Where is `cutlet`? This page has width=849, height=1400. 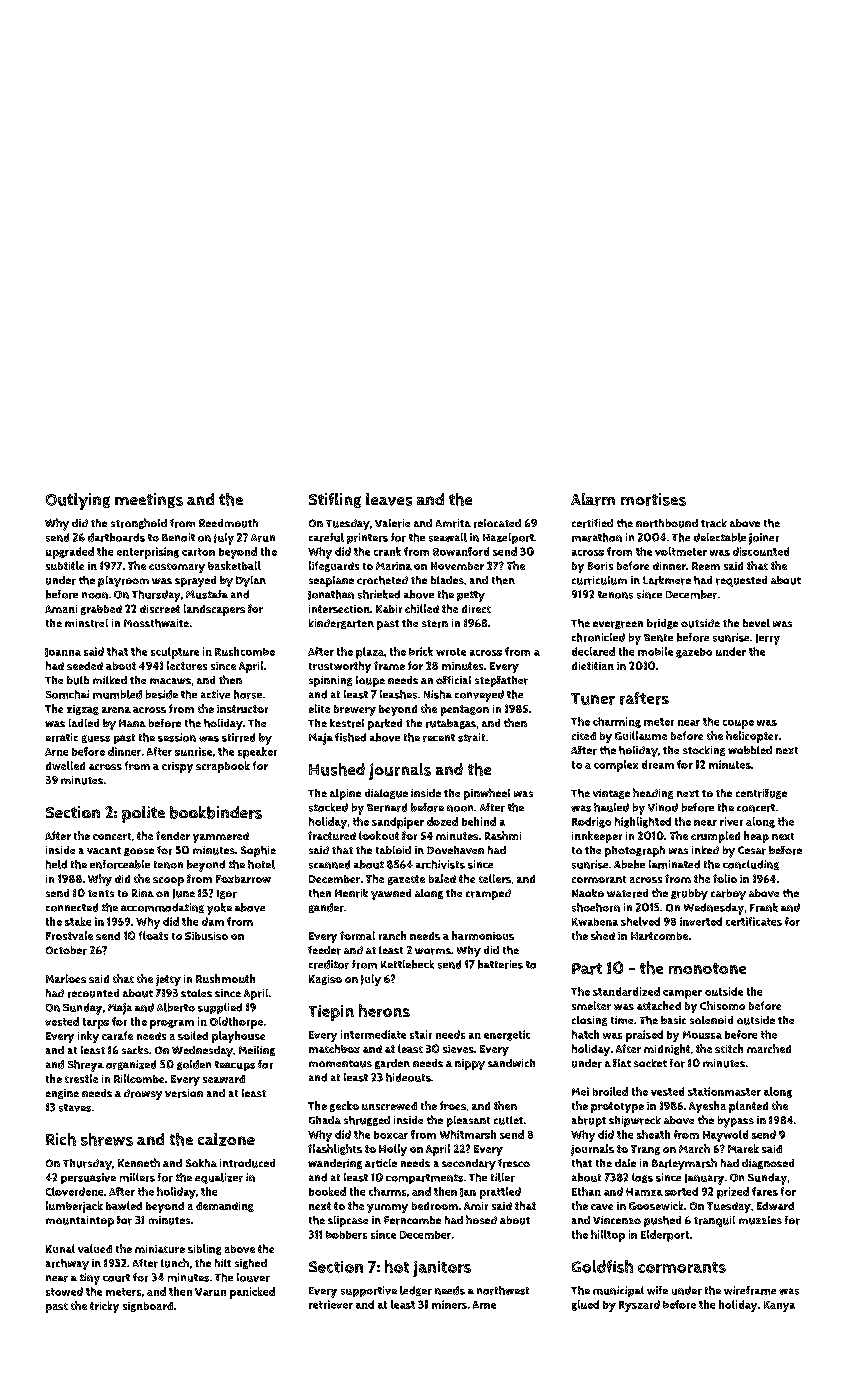
cutlet is located at coordinates (508, 1120).
